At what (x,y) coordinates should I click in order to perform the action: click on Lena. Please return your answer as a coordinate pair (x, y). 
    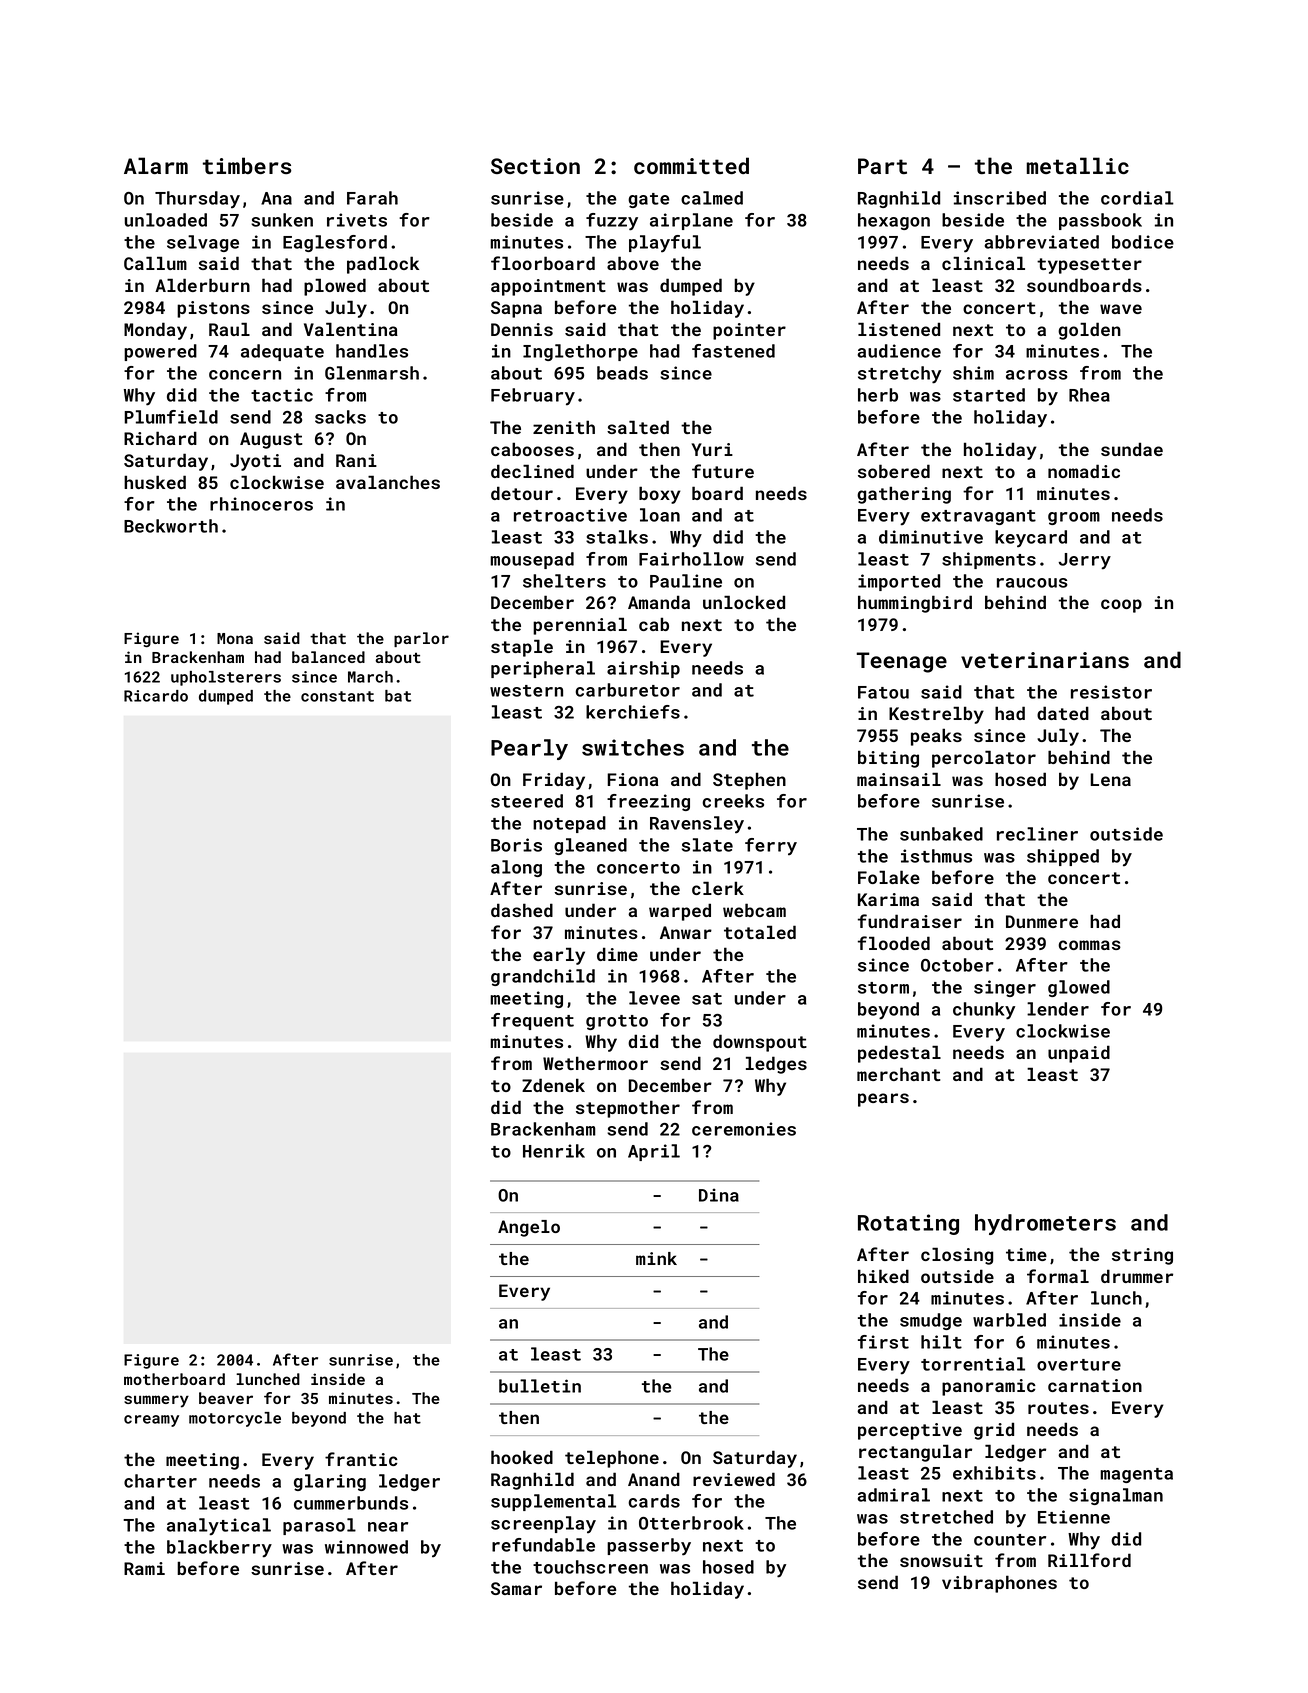
    Looking at the image, I should click on (1110, 779).
